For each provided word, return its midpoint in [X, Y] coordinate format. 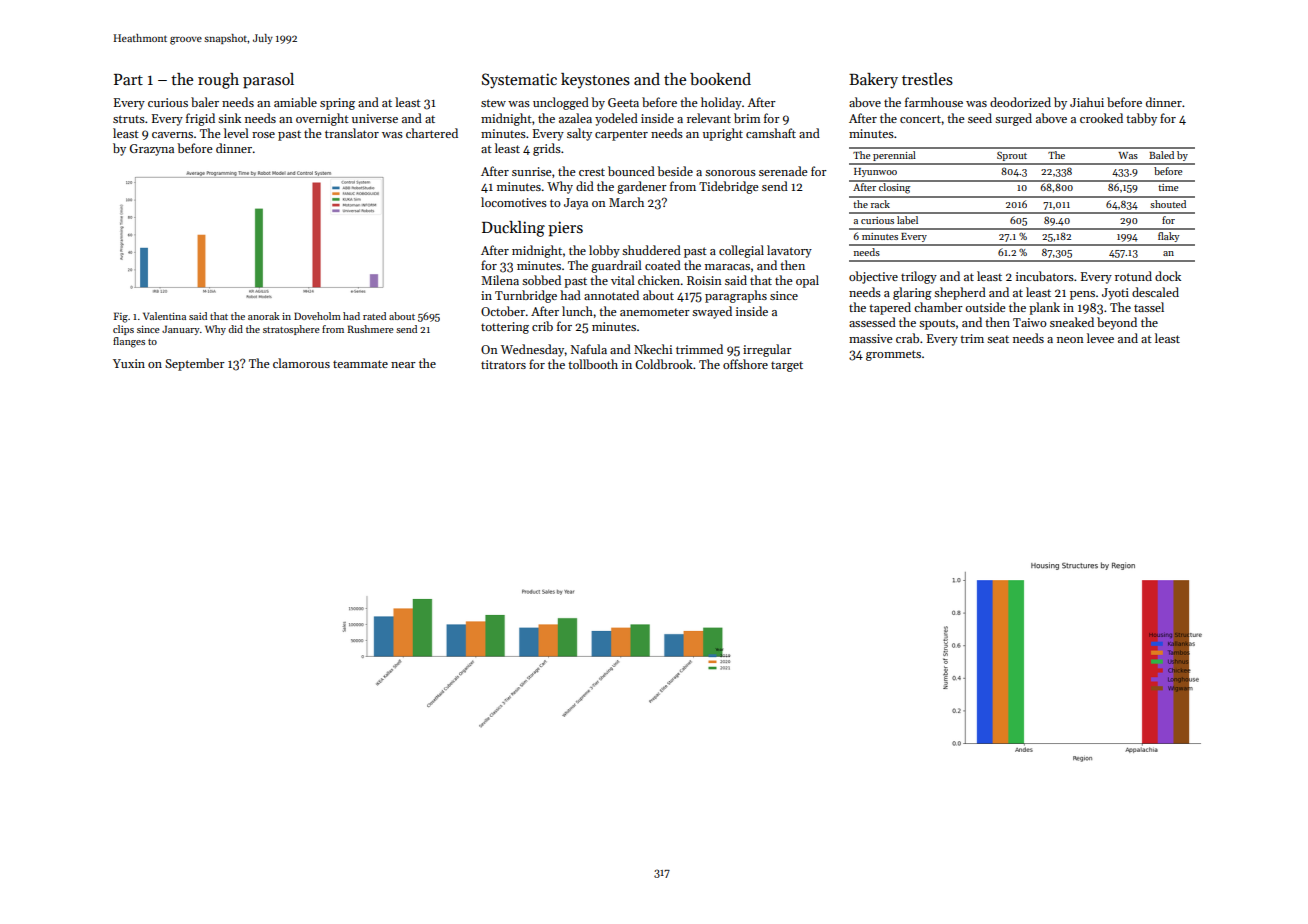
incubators [1045, 276]
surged [1013, 119]
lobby [604, 251]
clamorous [301, 363]
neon [1070, 340]
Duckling [513, 229]
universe [375, 118]
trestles [927, 79]
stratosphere [291, 330]
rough [218, 81]
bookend [720, 79]
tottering [505, 328]
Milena [500, 280]
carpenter [621, 135]
